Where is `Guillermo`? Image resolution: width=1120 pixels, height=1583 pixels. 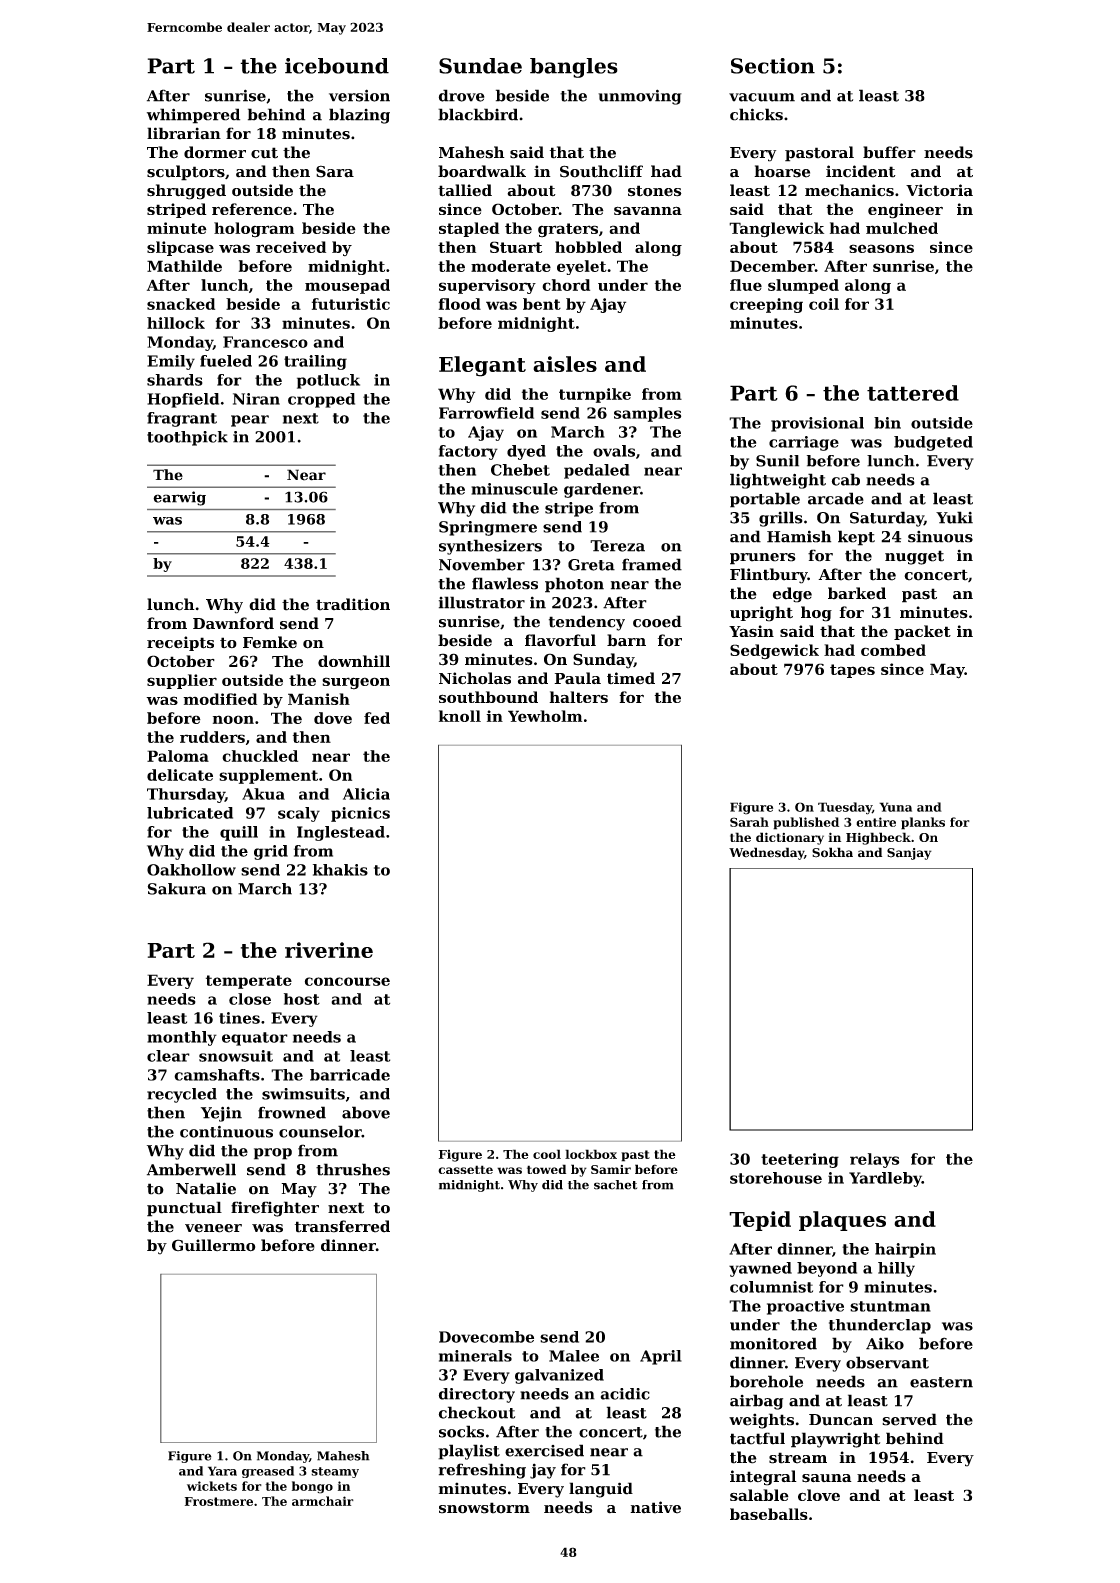 Guillermo is located at coordinates (213, 1245).
